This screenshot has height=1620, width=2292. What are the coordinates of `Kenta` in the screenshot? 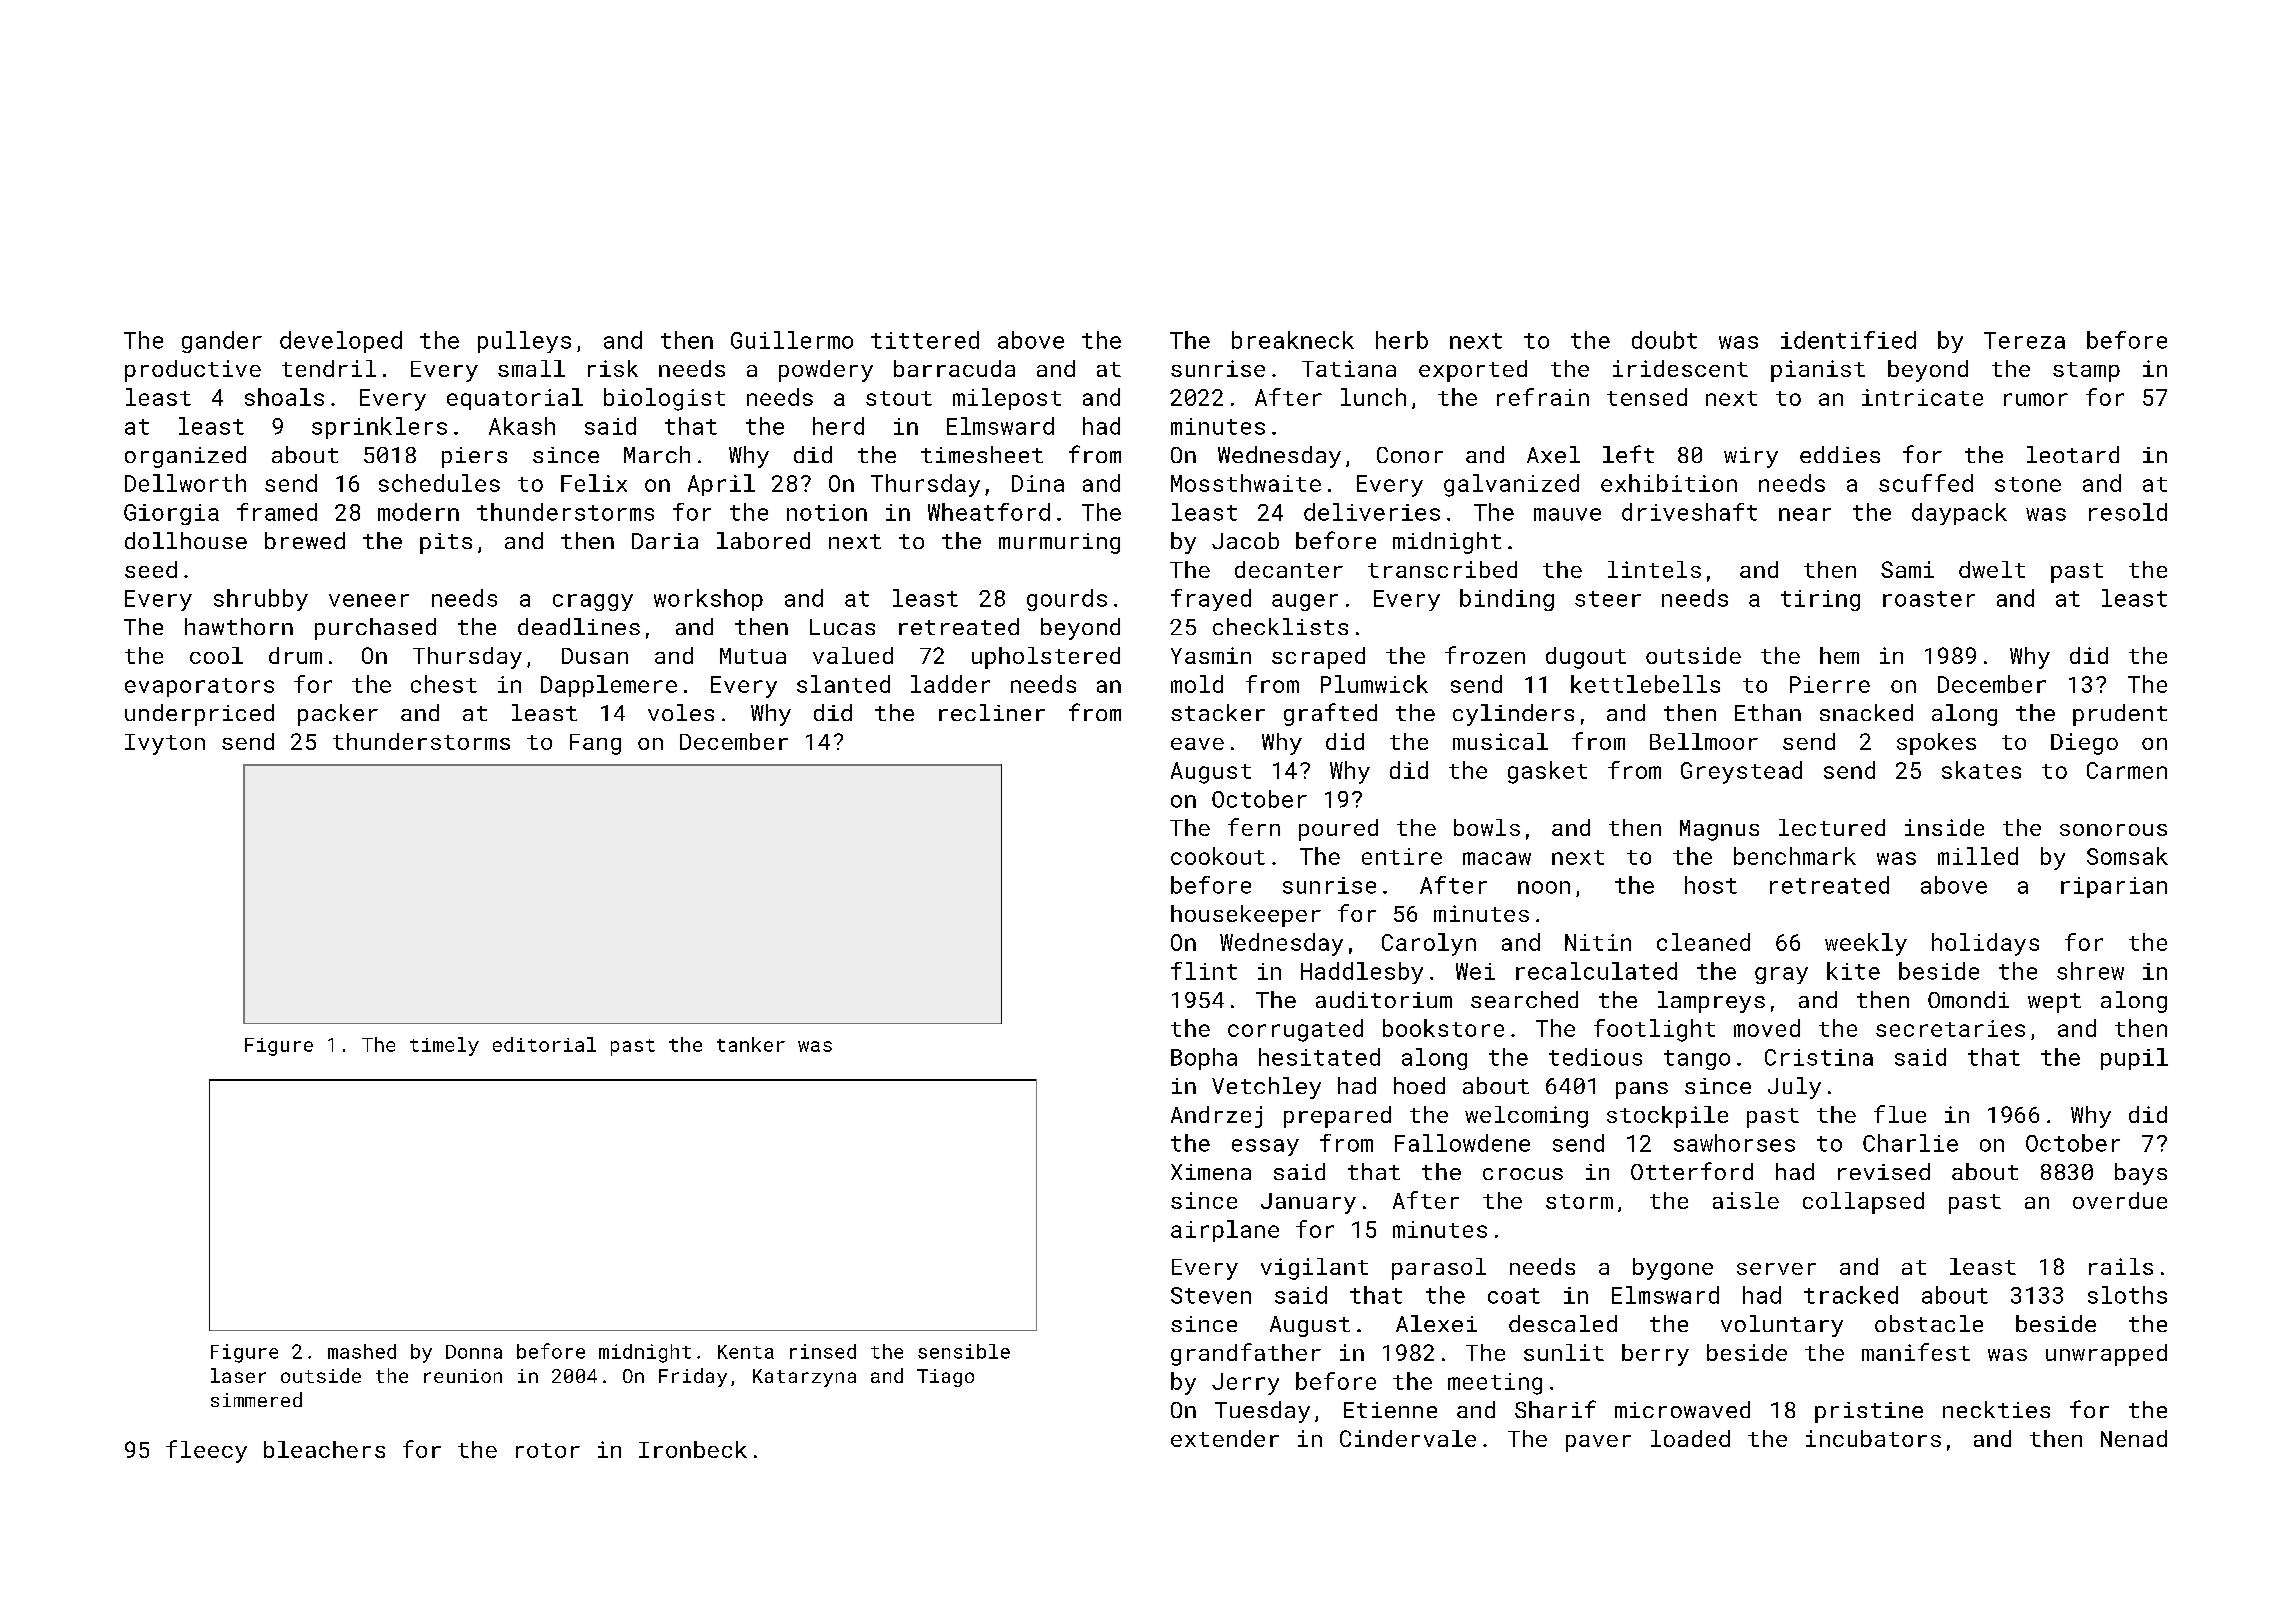 It's located at (746, 1352).
